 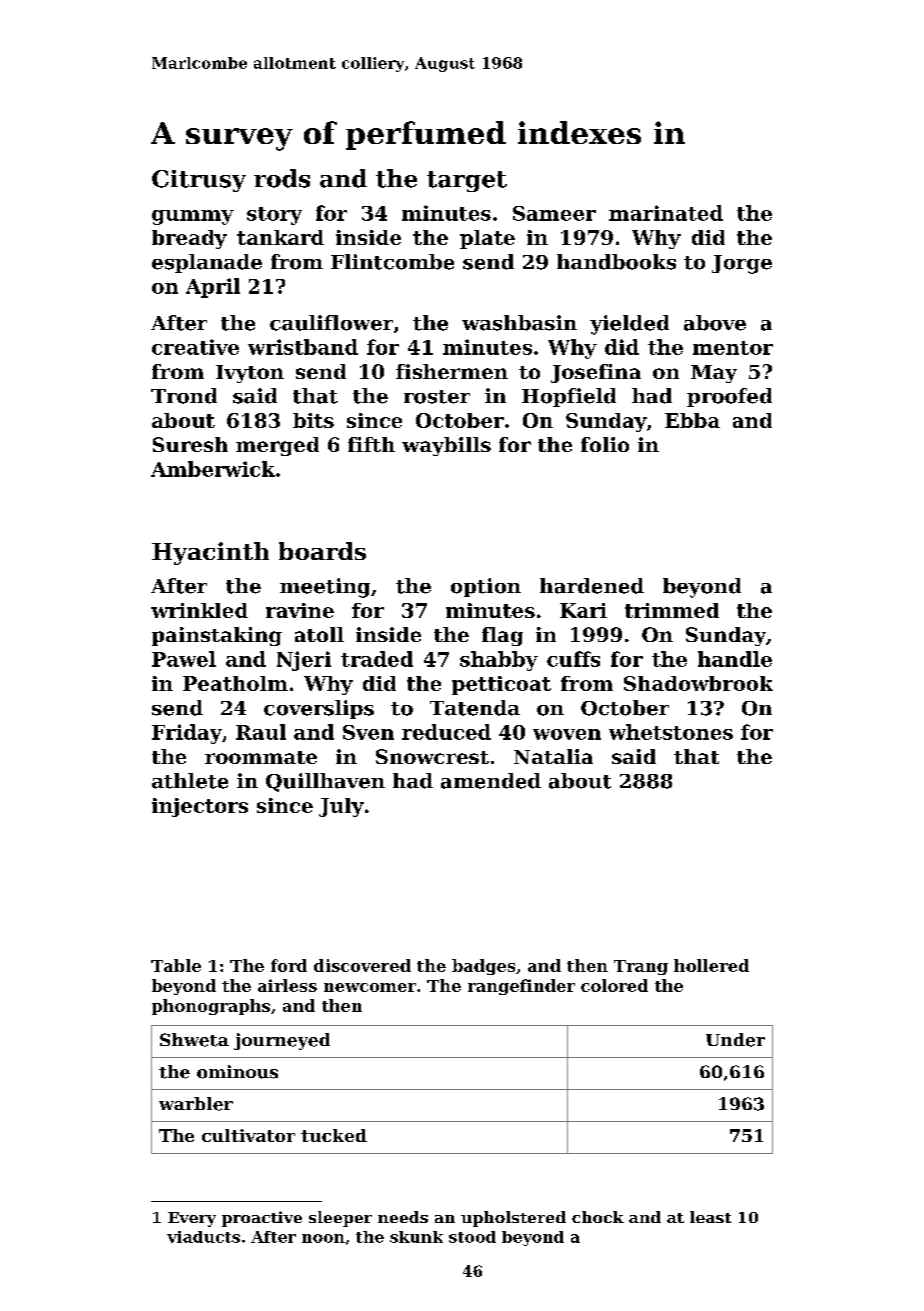 What do you see at coordinates (521, 987) in the document?
I see `rangefinder` at bounding box center [521, 987].
